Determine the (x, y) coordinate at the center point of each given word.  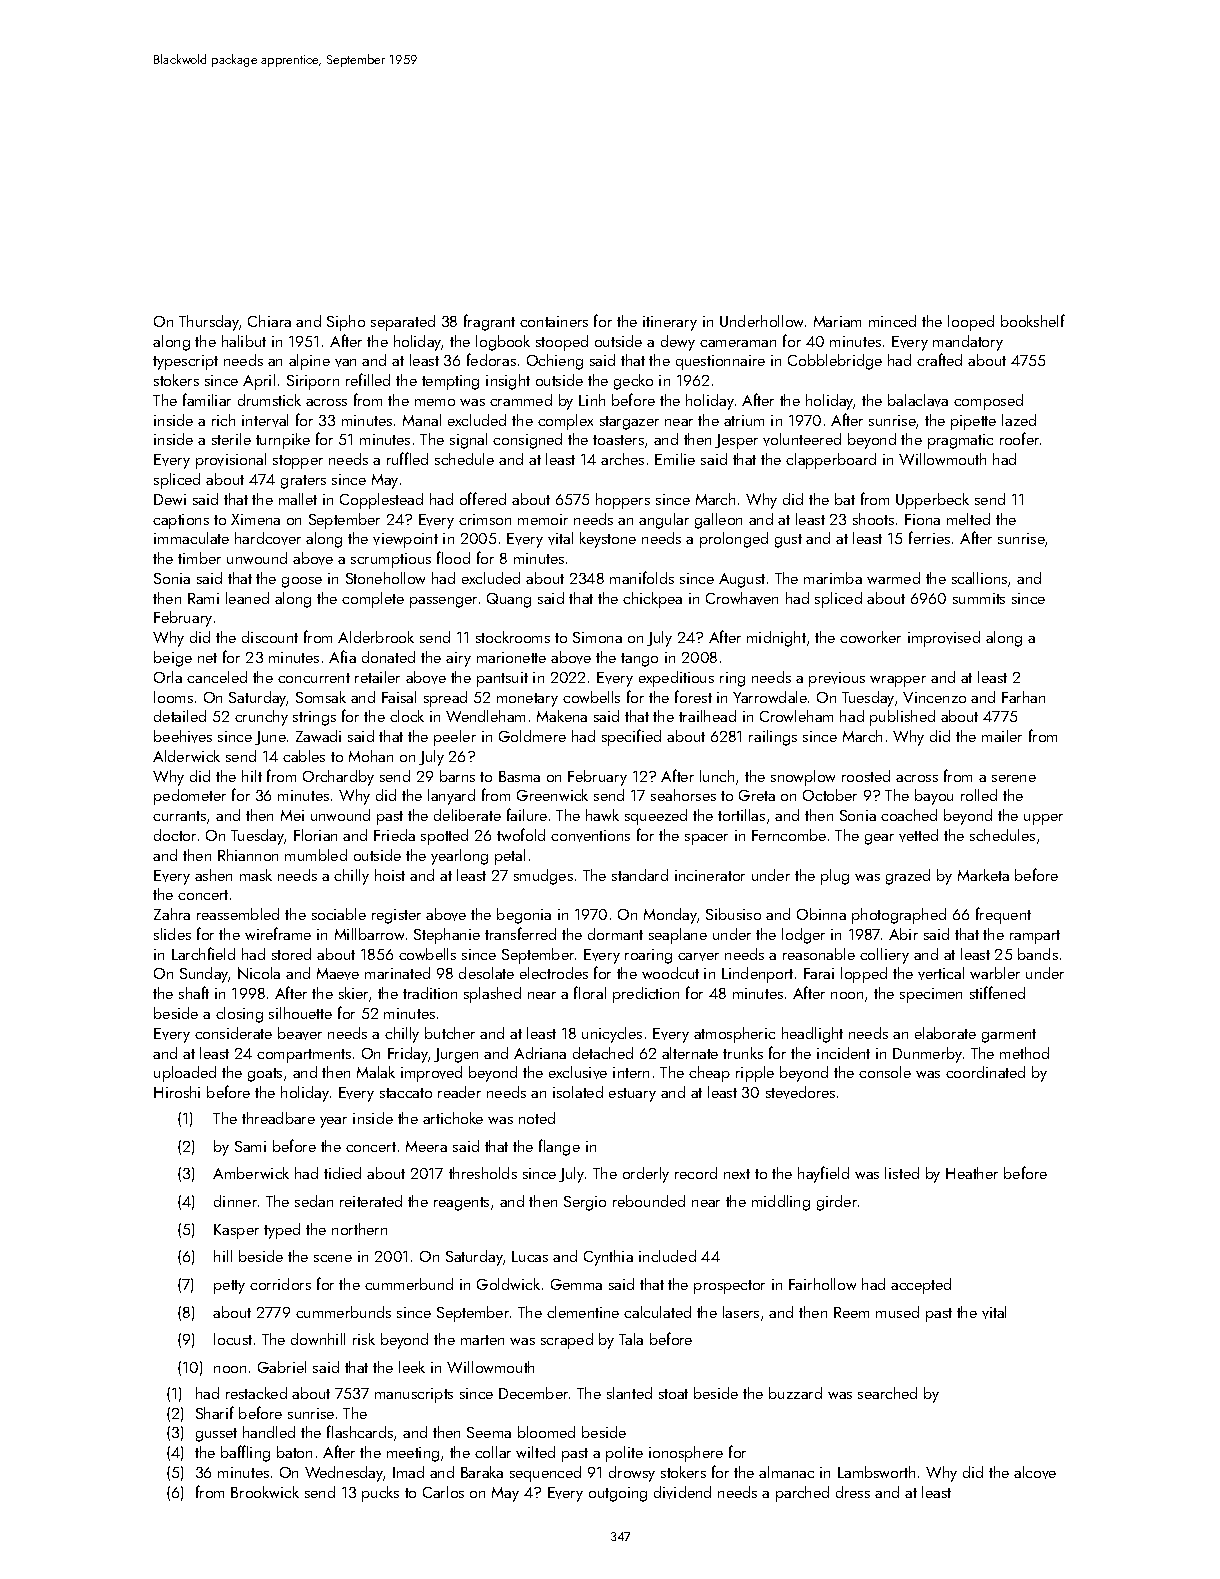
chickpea (652, 600)
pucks (380, 1494)
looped (971, 323)
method (1024, 1053)
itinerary (670, 323)
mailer (1002, 736)
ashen (213, 875)
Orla (168, 677)
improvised (944, 639)
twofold (521, 834)
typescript (185, 362)
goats (265, 1075)
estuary (632, 1095)
